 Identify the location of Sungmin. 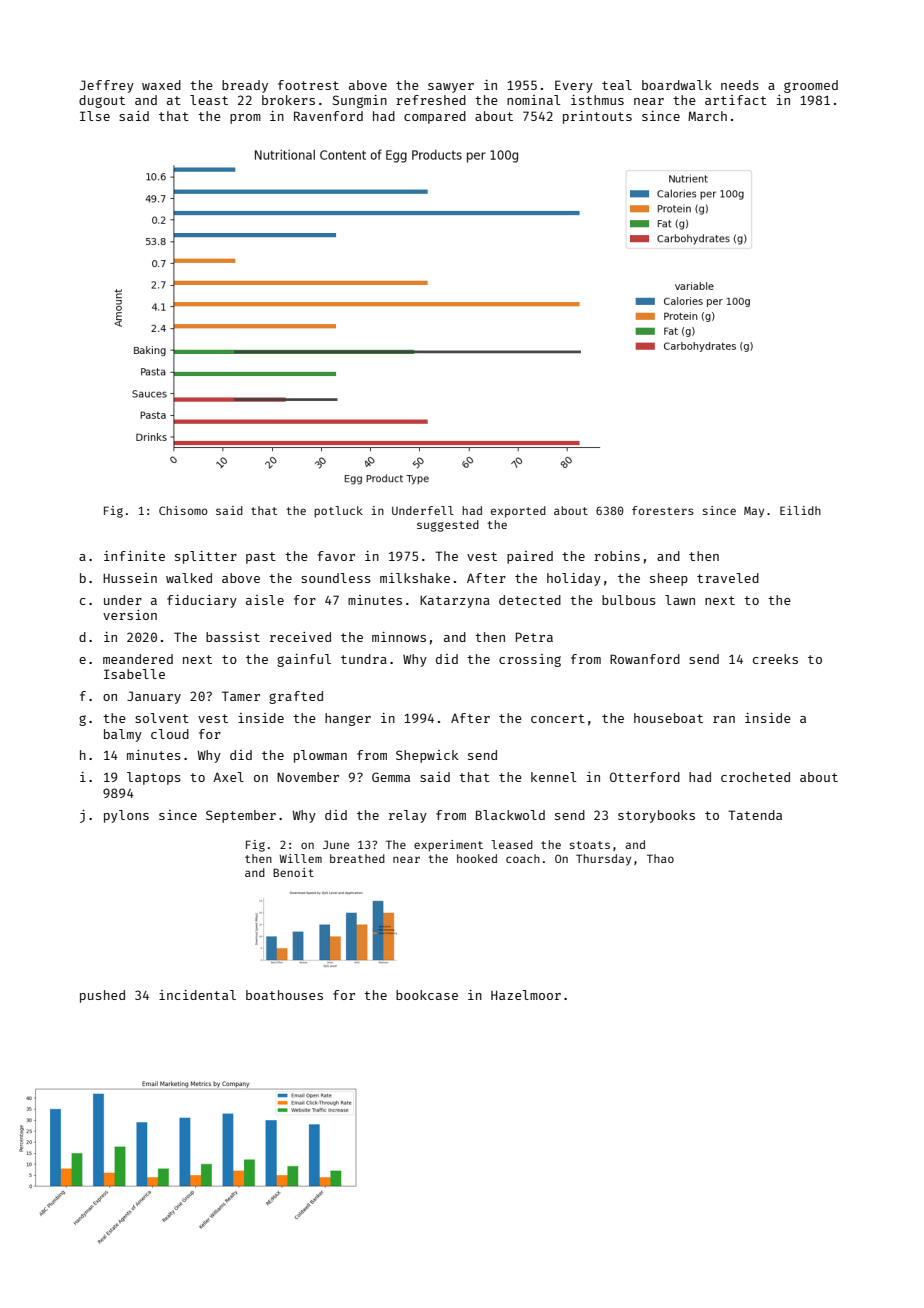
(360, 101).
